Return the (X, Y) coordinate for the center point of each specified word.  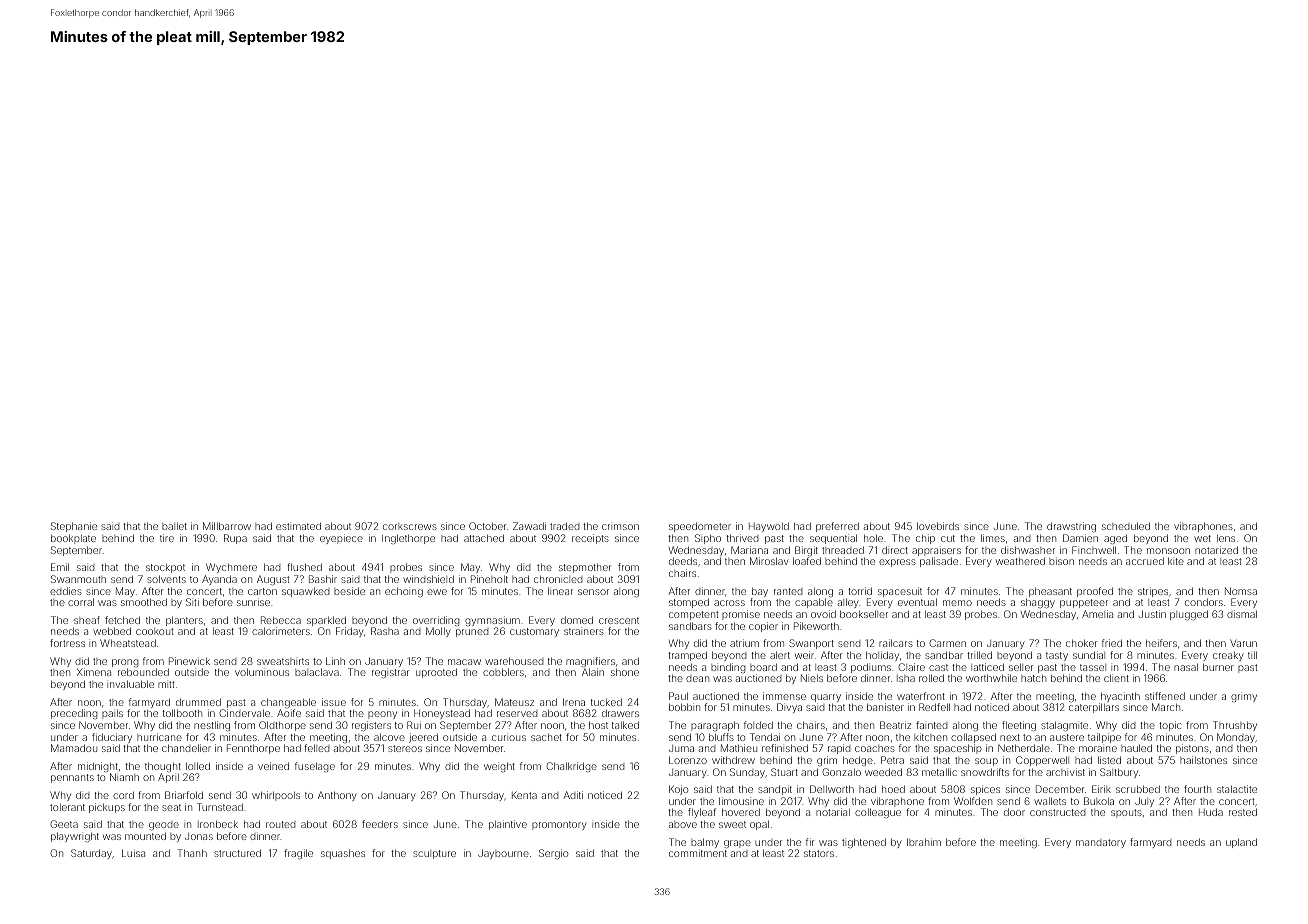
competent (693, 615)
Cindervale (244, 713)
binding (728, 668)
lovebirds (938, 526)
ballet (174, 526)
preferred (837, 527)
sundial (1089, 655)
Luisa (133, 853)
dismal (1242, 614)
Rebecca (281, 620)
